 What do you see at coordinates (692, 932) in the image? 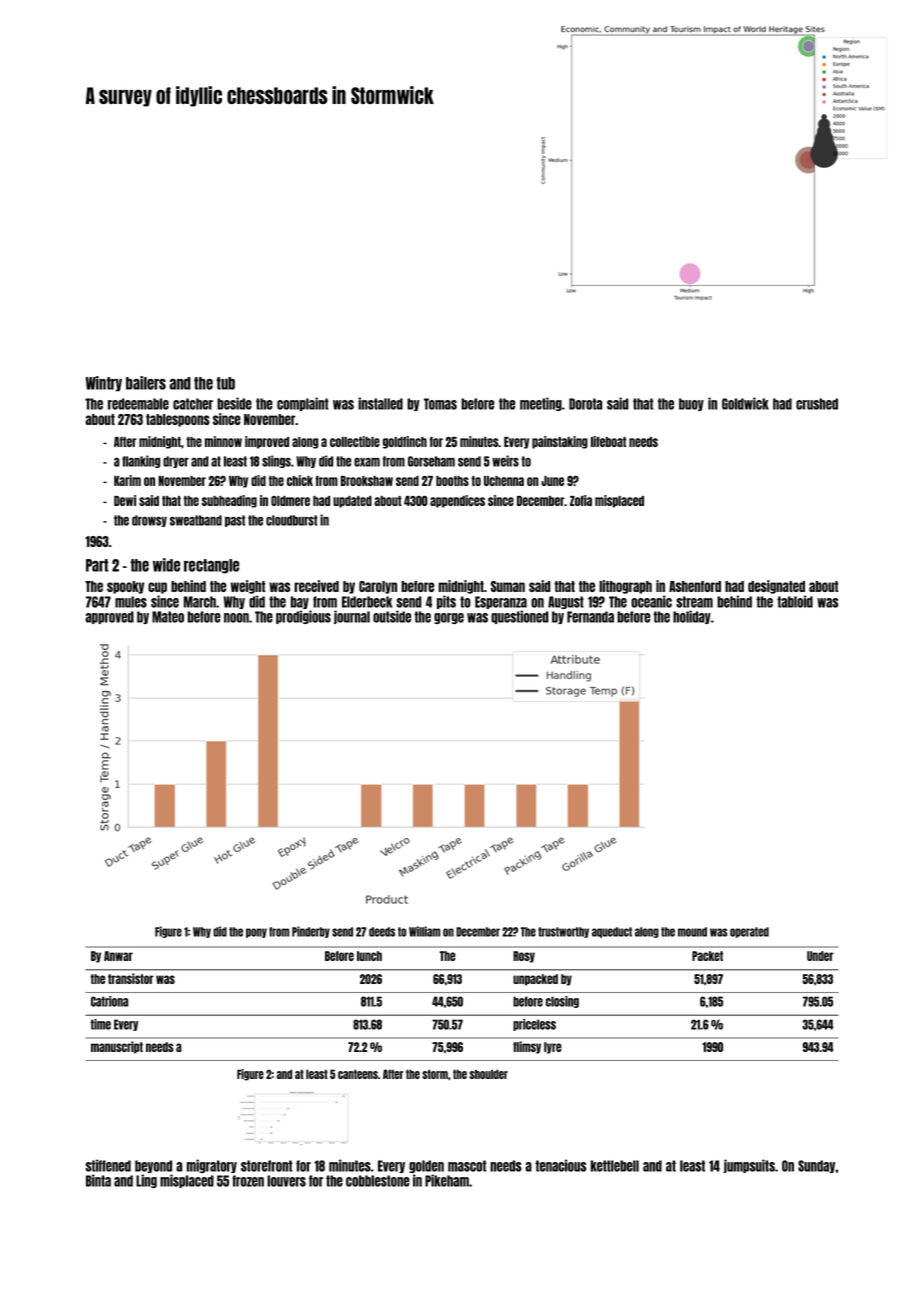
I see `mound` at bounding box center [692, 932].
